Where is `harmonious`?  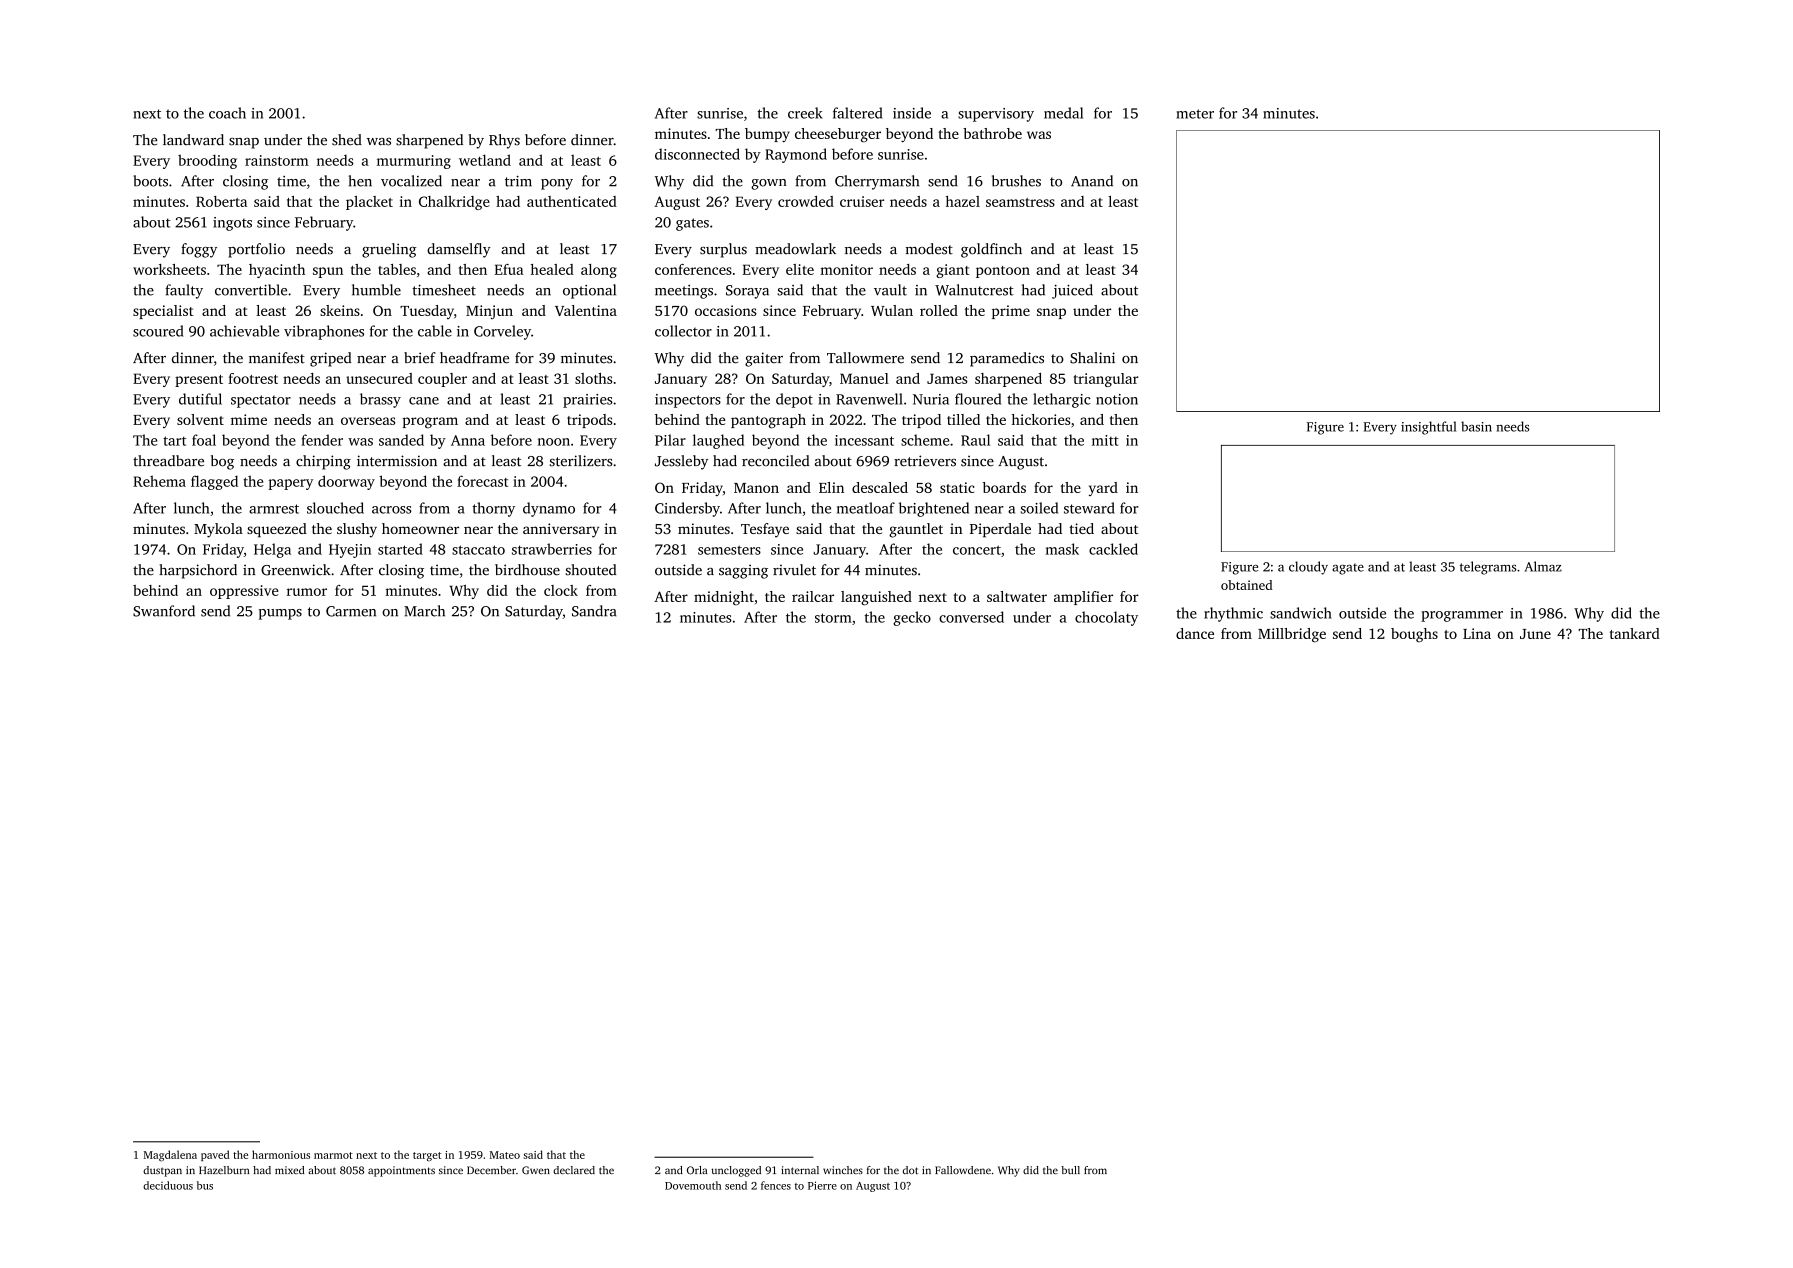 harmonious is located at coordinates (281, 1154).
